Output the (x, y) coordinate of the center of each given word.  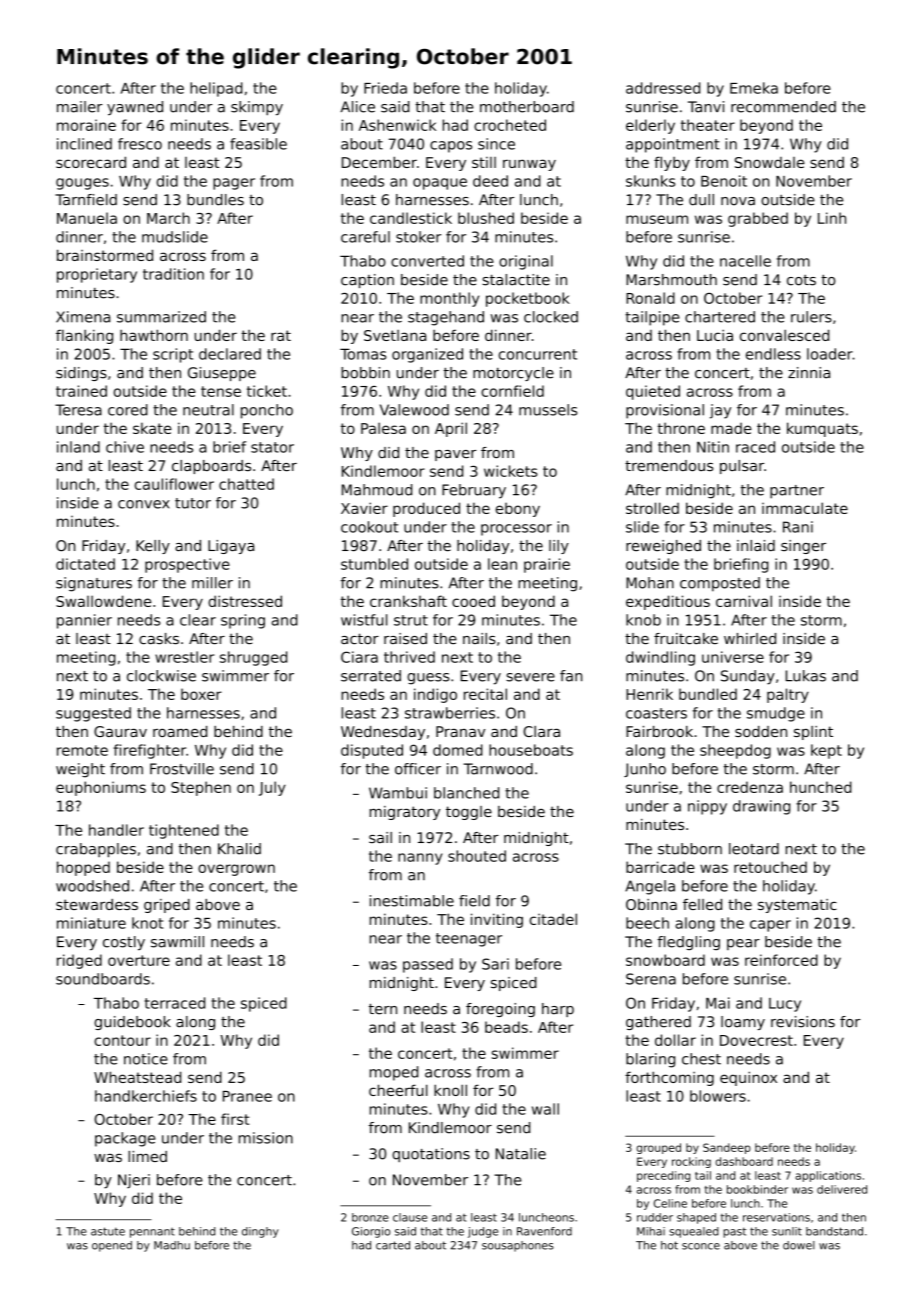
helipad (216, 89)
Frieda (385, 88)
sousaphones (518, 1246)
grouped (659, 1148)
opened (112, 1246)
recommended (783, 107)
